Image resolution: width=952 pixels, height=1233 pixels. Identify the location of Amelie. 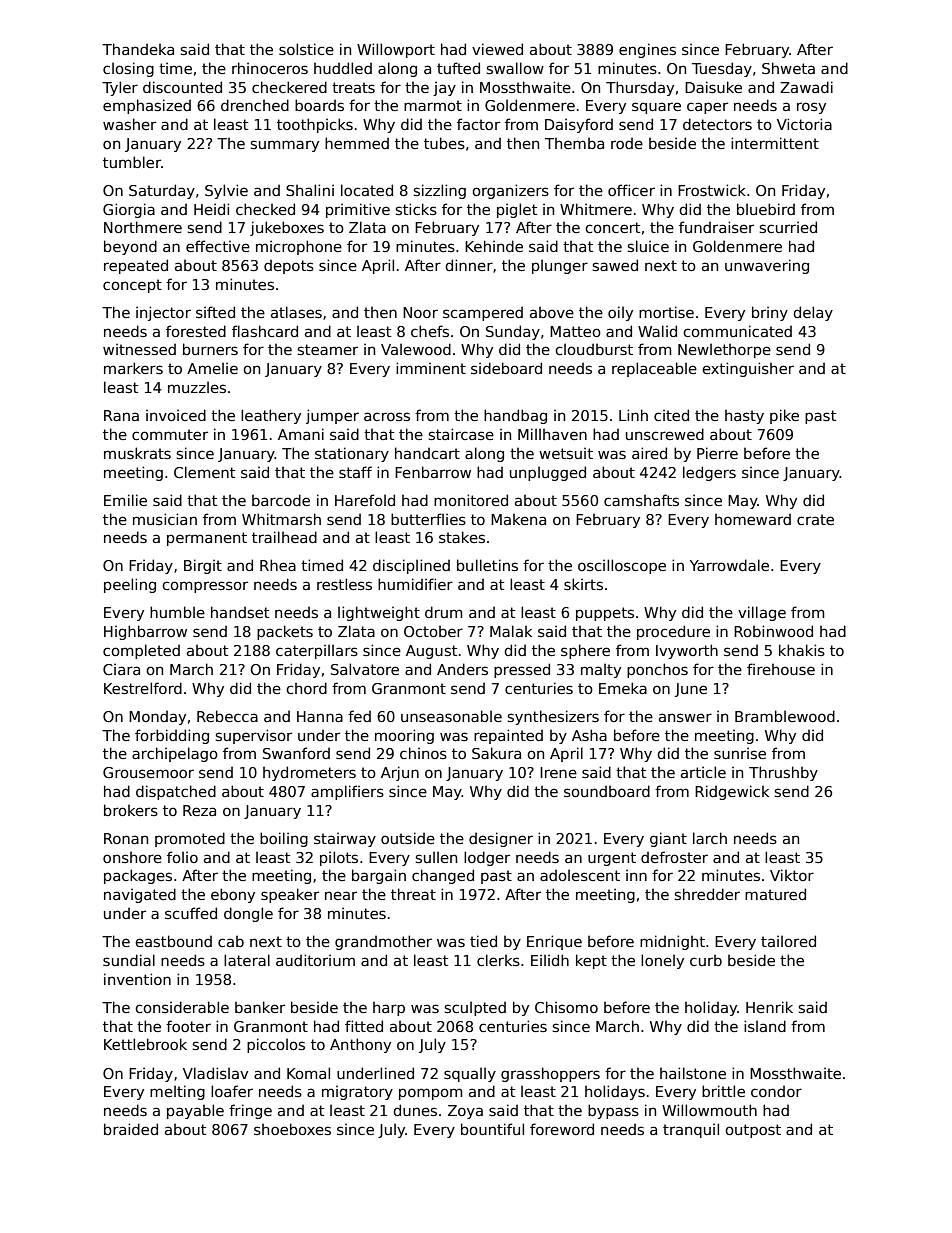
(212, 368).
